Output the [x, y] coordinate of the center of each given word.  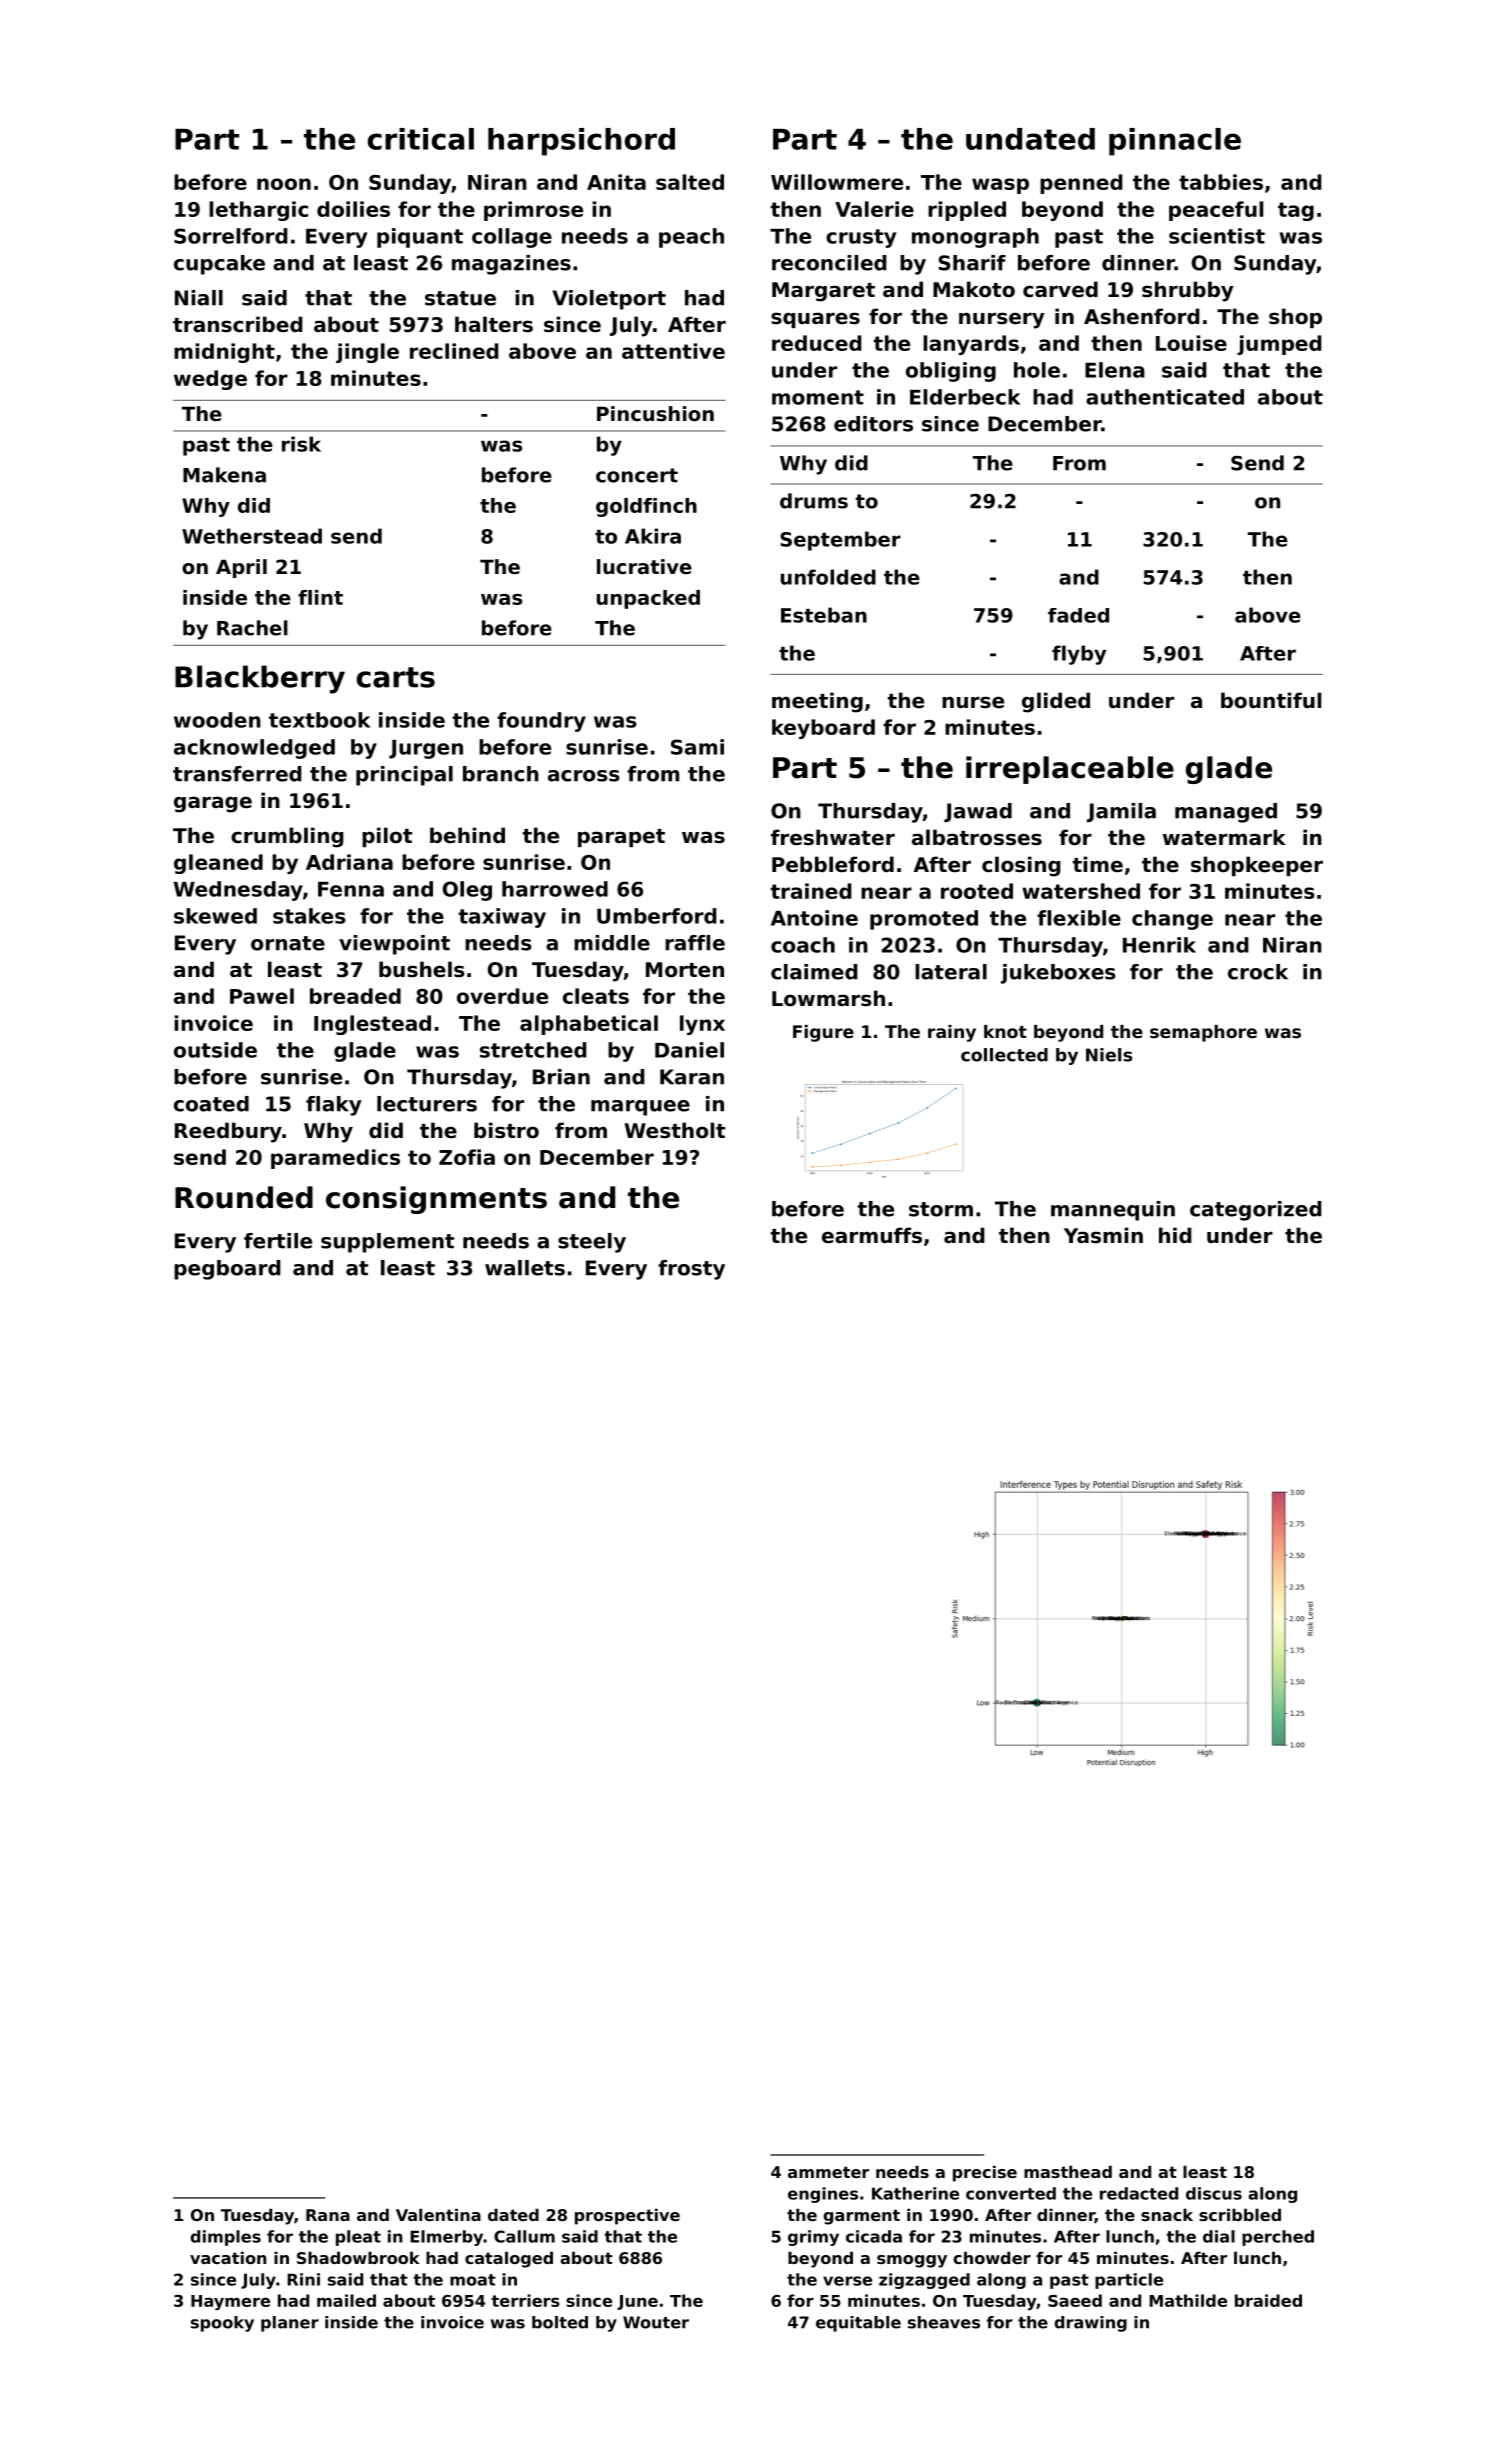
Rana [328, 2215]
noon [284, 184]
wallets [525, 1268]
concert [637, 475]
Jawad [978, 813]
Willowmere [837, 182]
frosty [691, 1270]
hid [1175, 1235]
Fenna [351, 889]
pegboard [227, 1270]
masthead [1068, 2171]
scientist [1217, 236]
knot [1005, 1031]
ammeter [828, 2172]
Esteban [824, 615]
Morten [685, 970]
